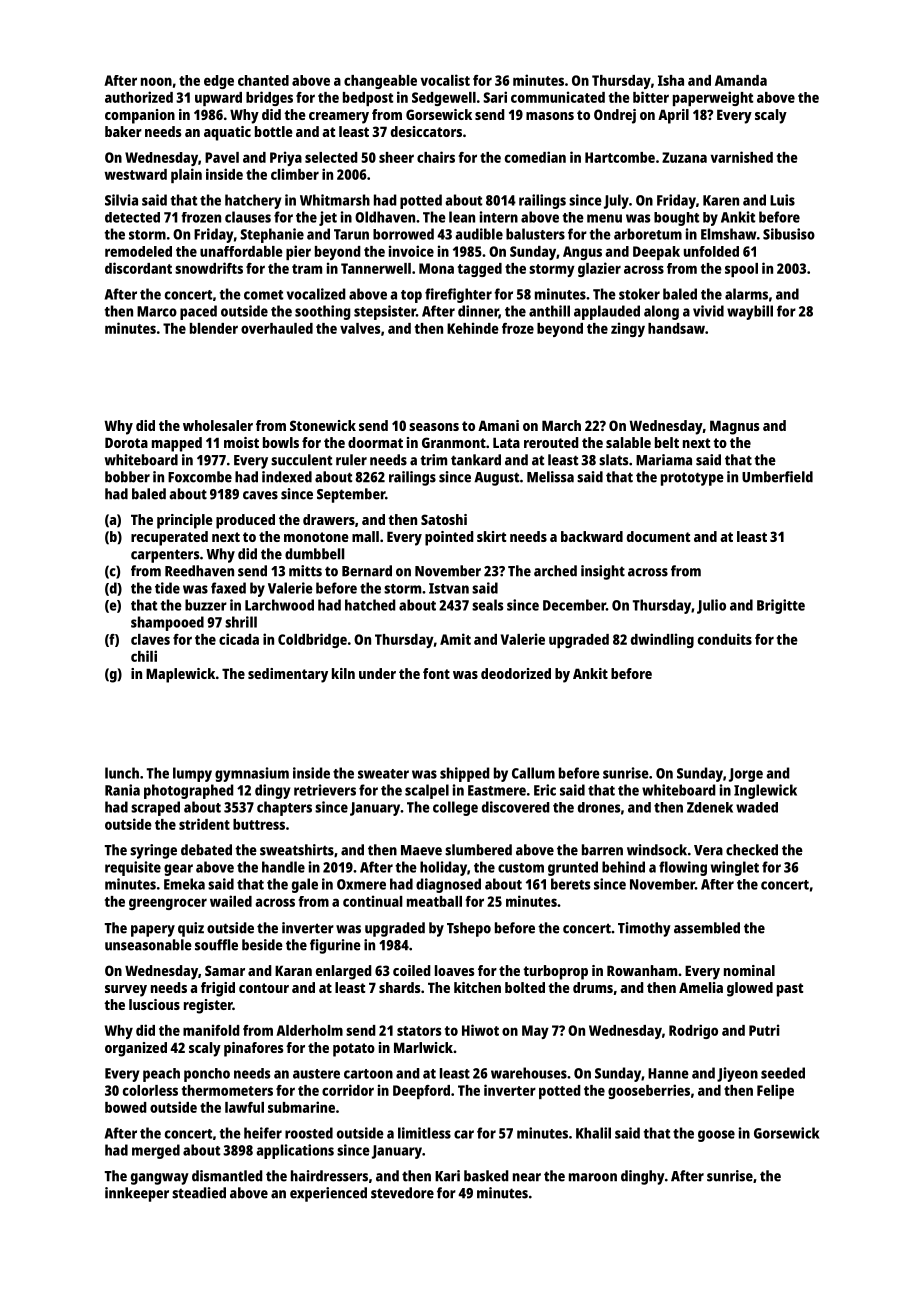 The width and height of the screenshot is (924, 1308). What do you see at coordinates (558, 97) in the screenshot?
I see `communicated` at bounding box center [558, 97].
